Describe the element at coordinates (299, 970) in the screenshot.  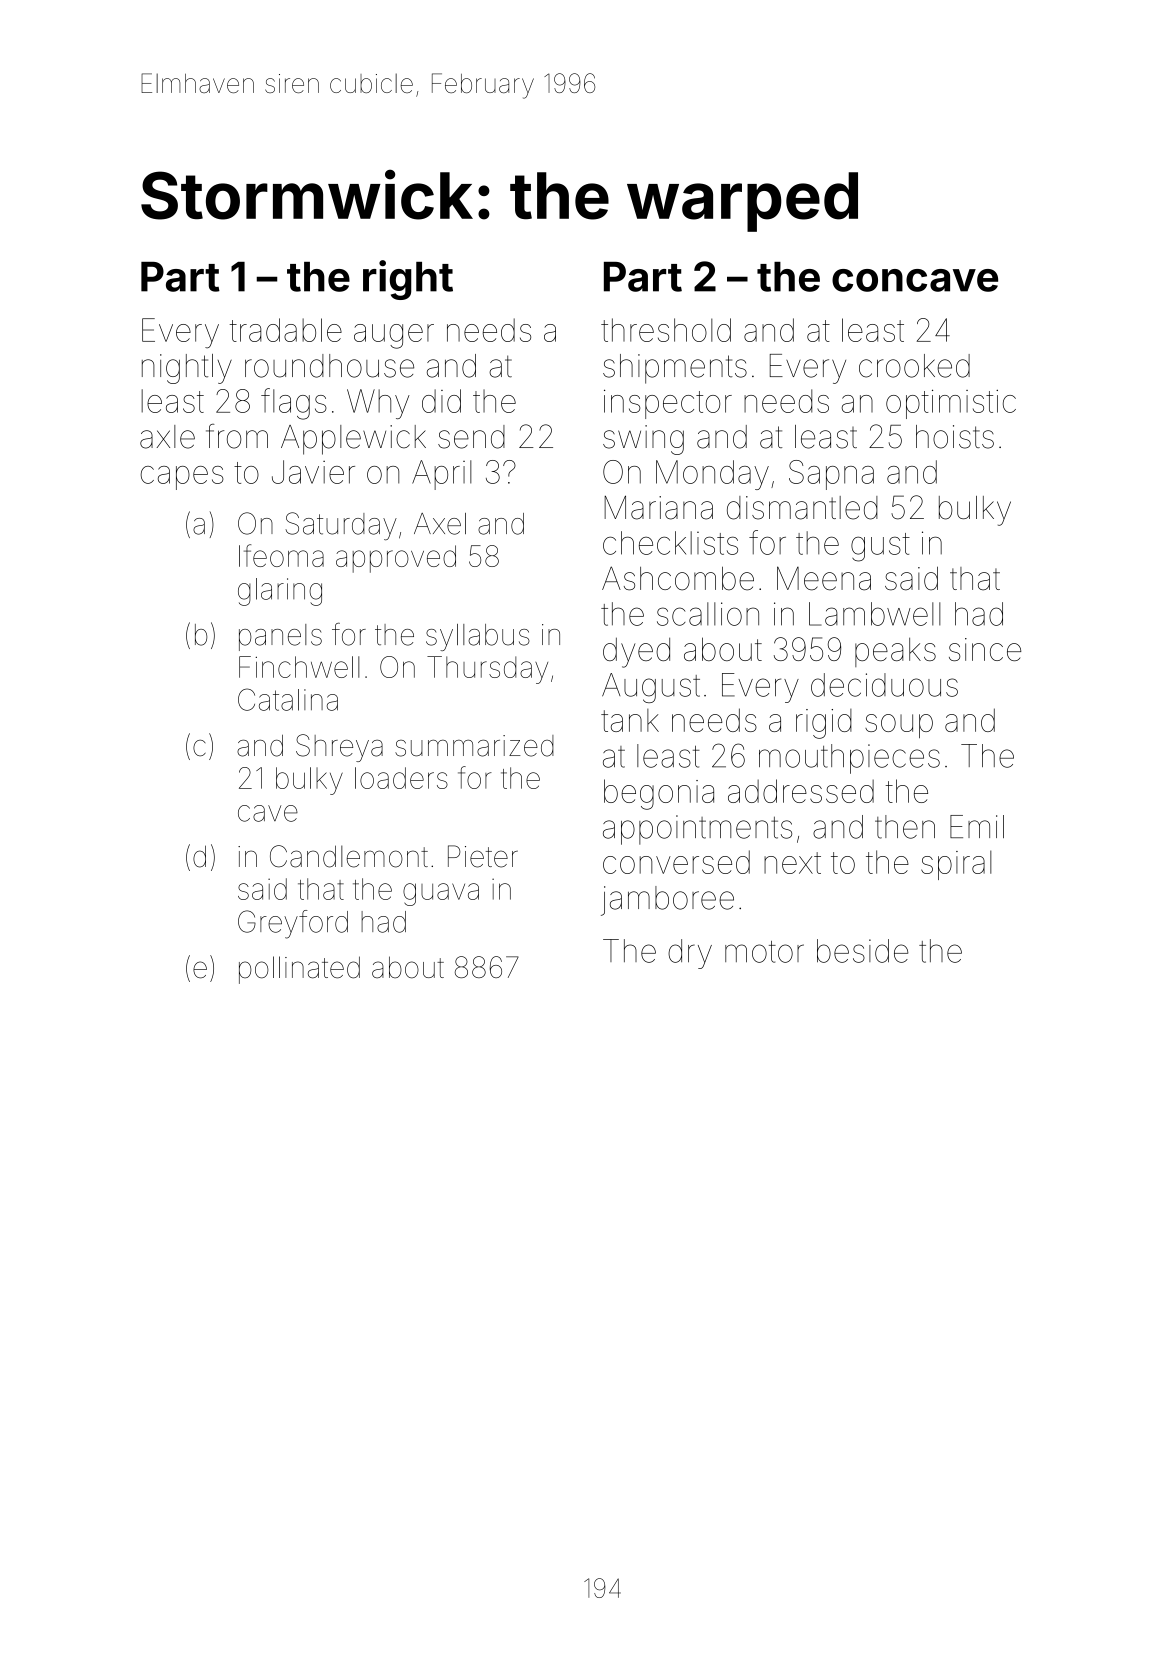
I see `pollinated` at that location.
